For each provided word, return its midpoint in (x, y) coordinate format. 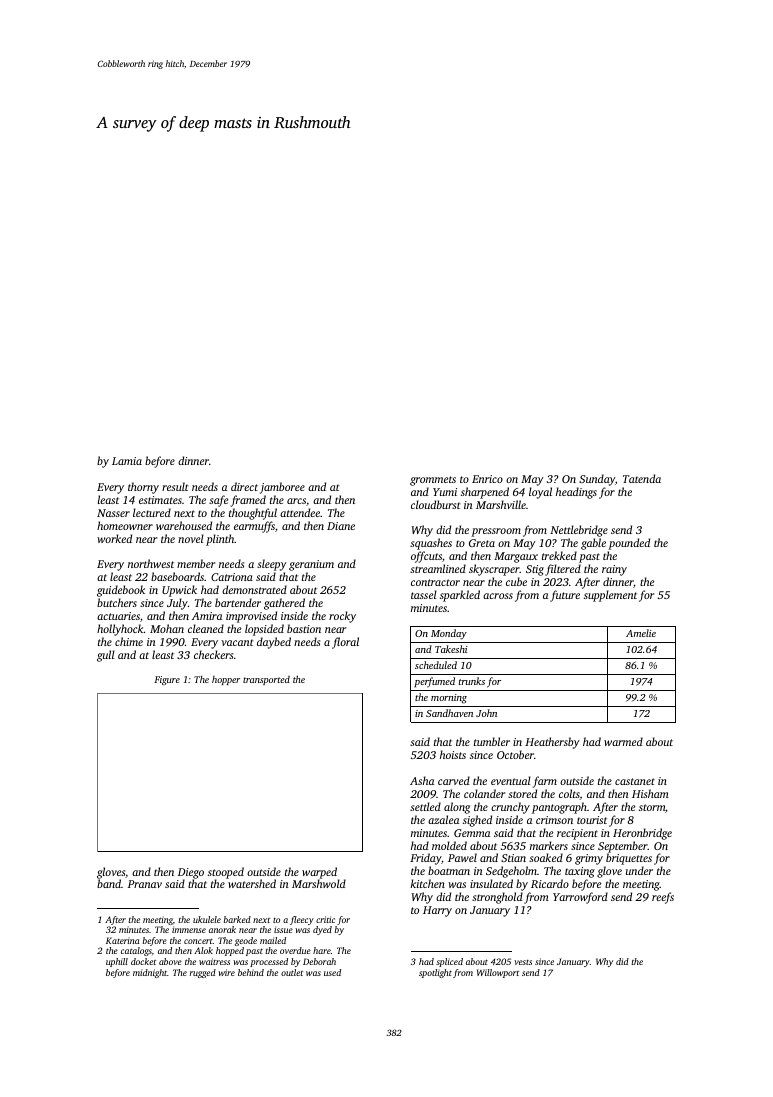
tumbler (492, 741)
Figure (167, 680)
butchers (117, 602)
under (639, 870)
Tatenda (642, 478)
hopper (226, 680)
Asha (422, 780)
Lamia (127, 461)
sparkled (460, 596)
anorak (222, 929)
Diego (191, 874)
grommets (433, 481)
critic (325, 919)
